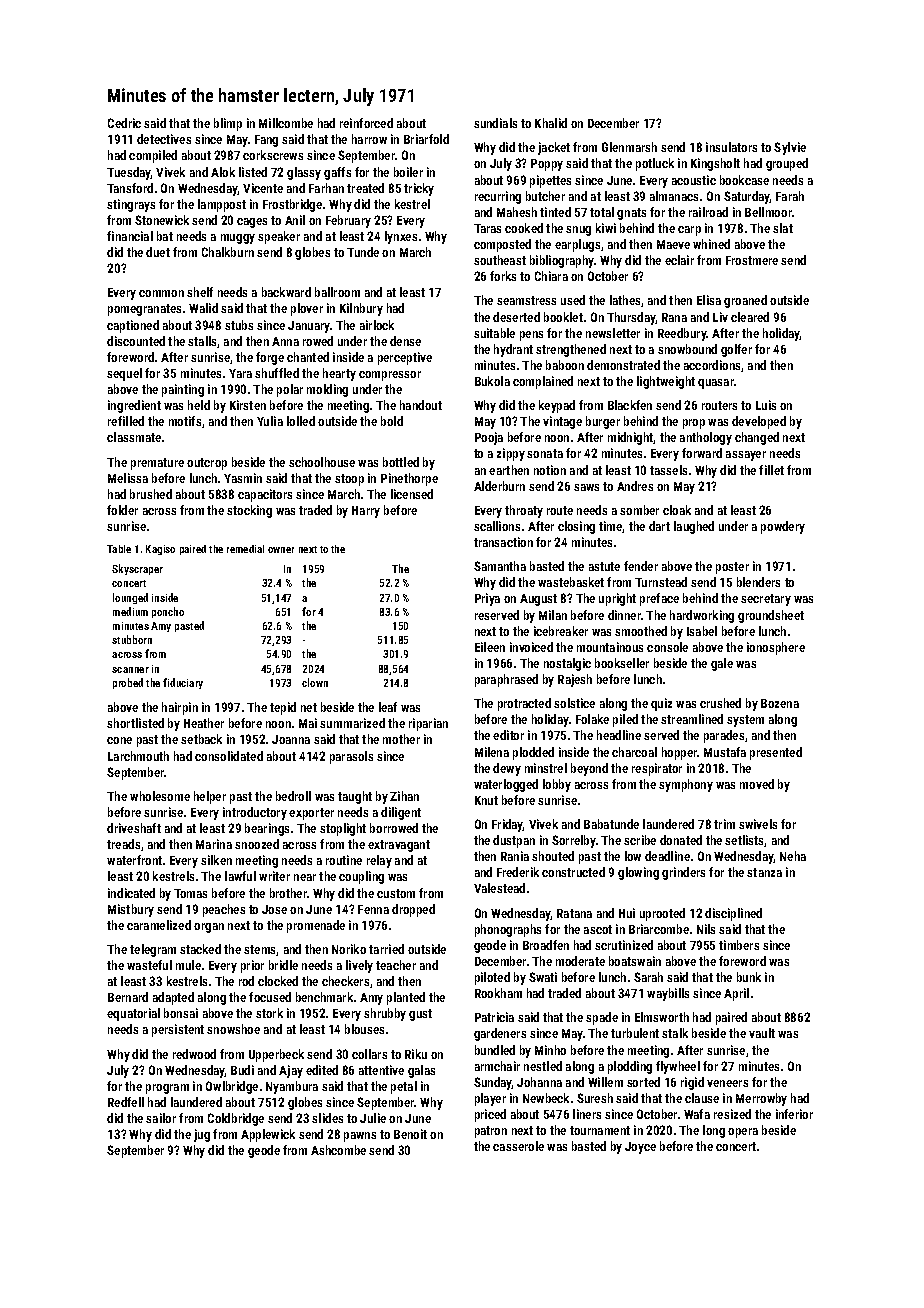 The width and height of the image is (924, 1308). What do you see at coordinates (281, 550) in the image?
I see `owner` at bounding box center [281, 550].
